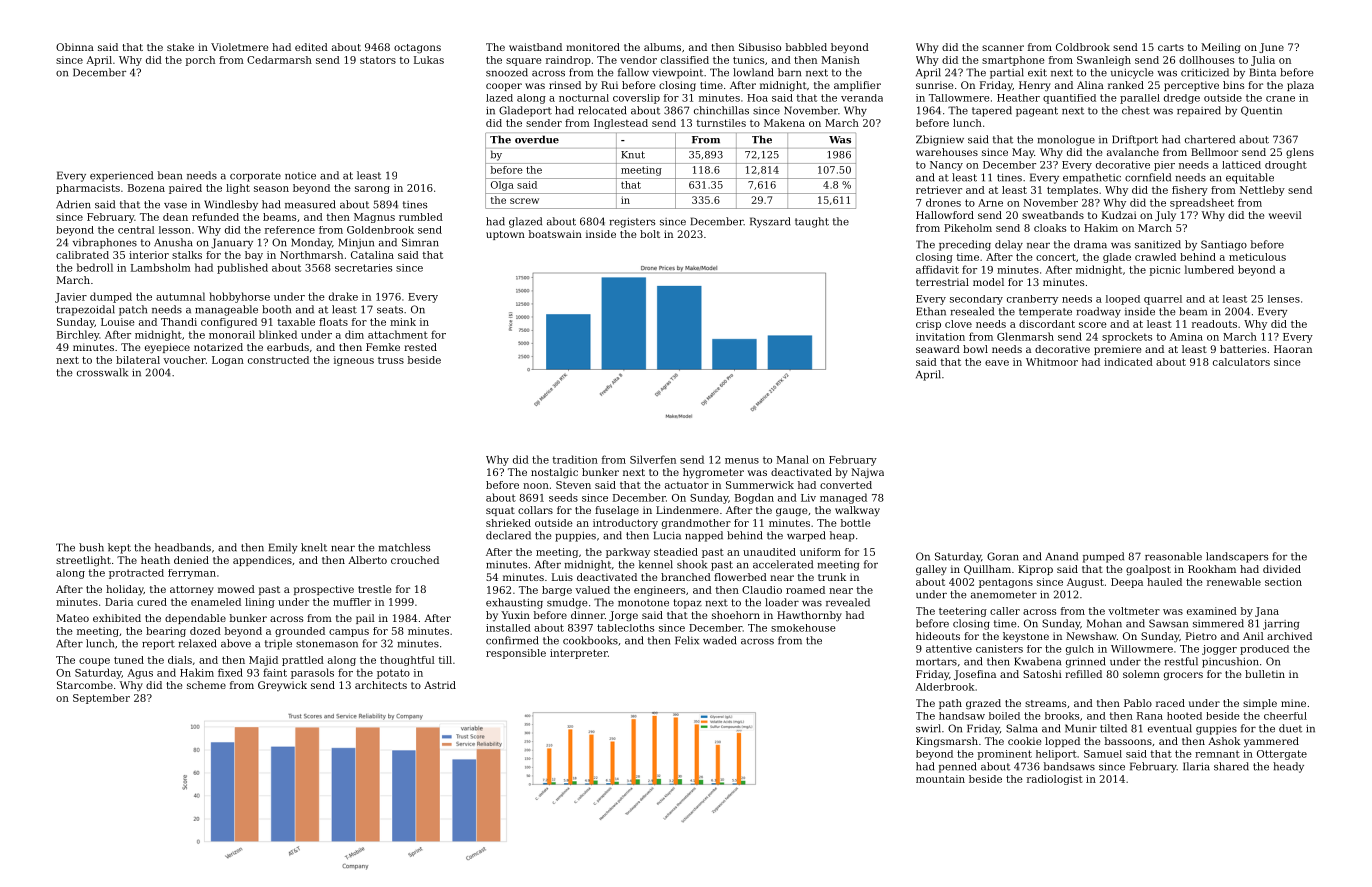 The width and height of the screenshot is (1372, 887). Describe the element at coordinates (215, 217) in the screenshot. I see `refunded` at that location.
